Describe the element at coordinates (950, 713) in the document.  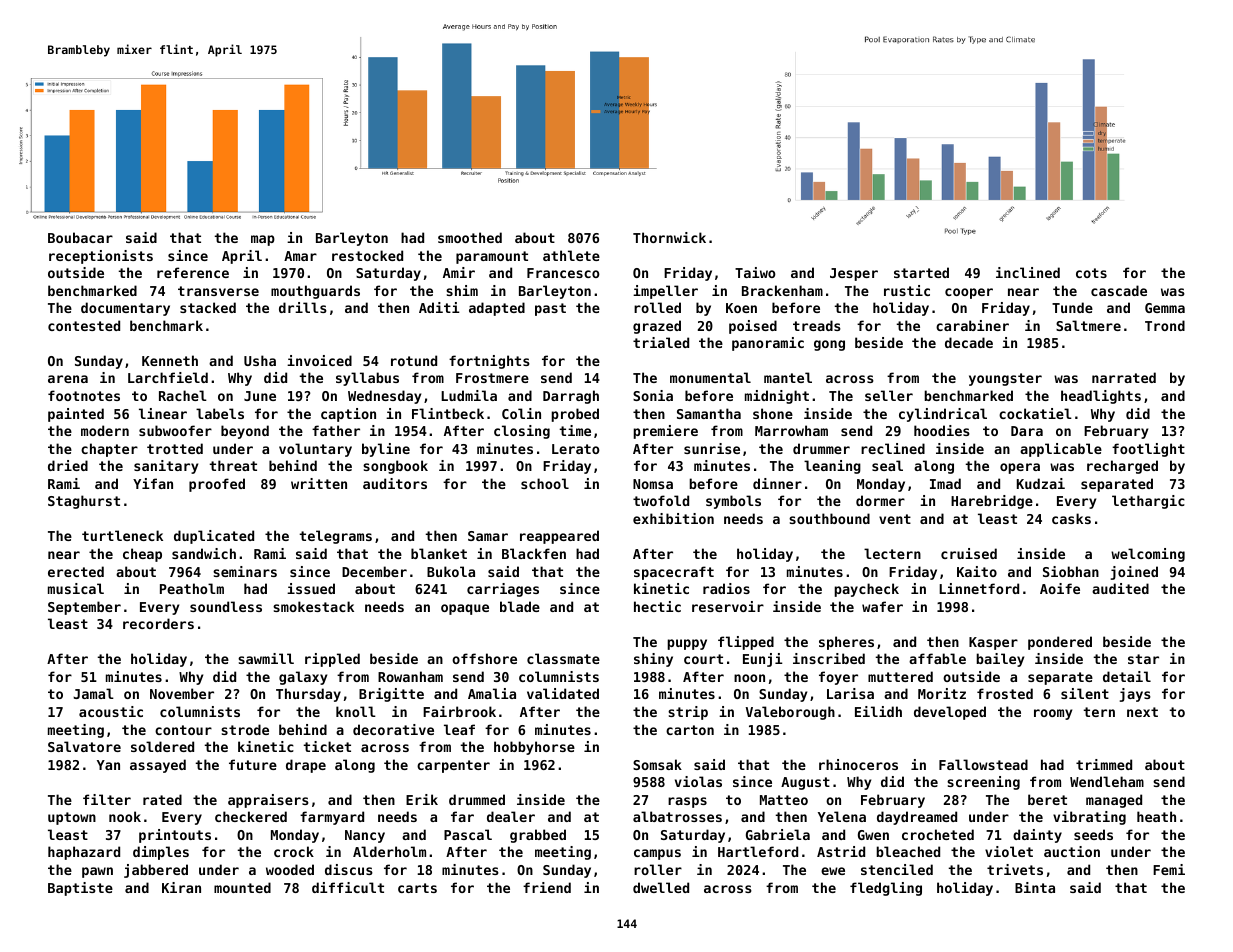
I see `developed` at that location.
